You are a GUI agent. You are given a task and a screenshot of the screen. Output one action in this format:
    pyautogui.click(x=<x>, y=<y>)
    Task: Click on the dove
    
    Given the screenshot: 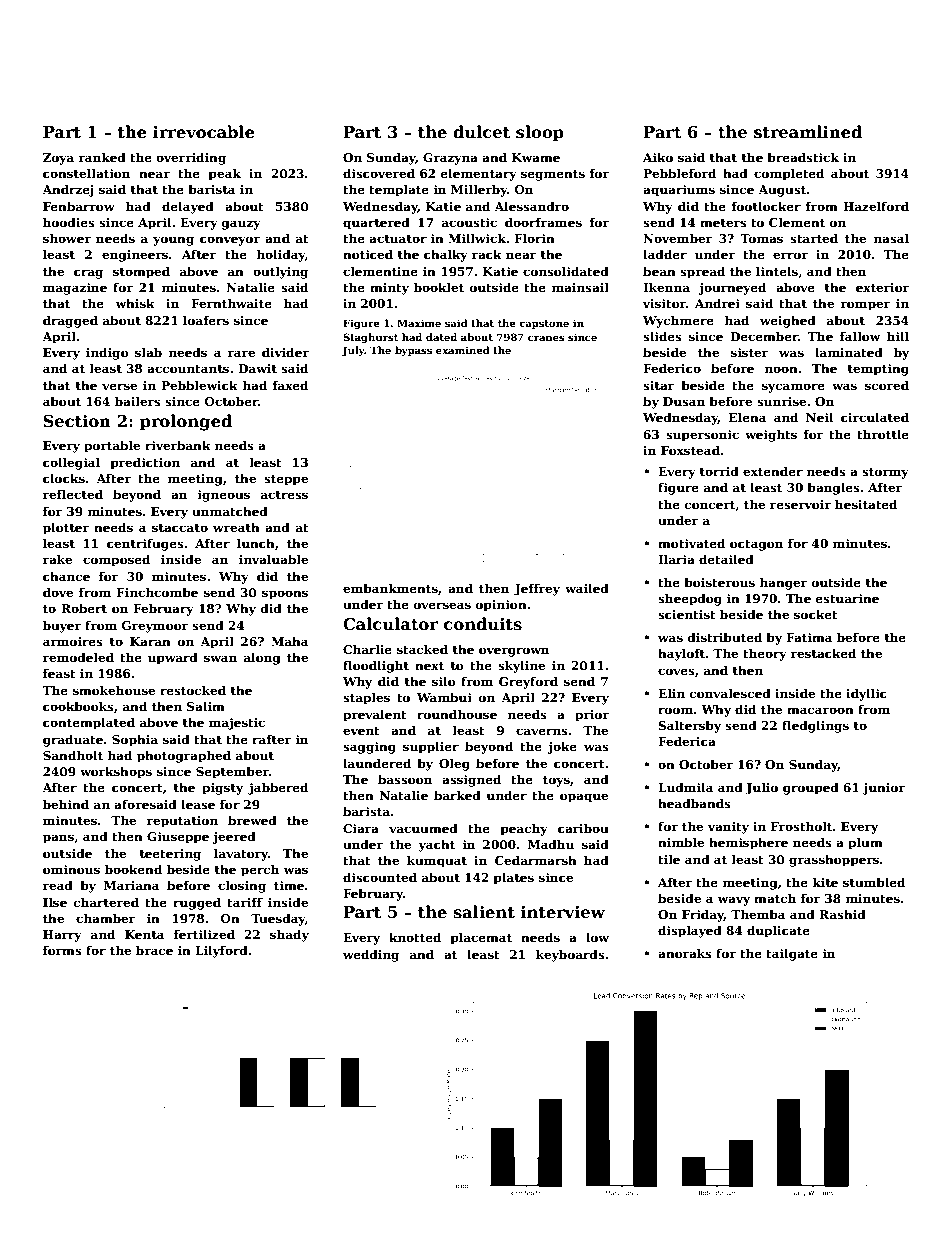 What is the action you would take?
    pyautogui.click(x=58, y=592)
